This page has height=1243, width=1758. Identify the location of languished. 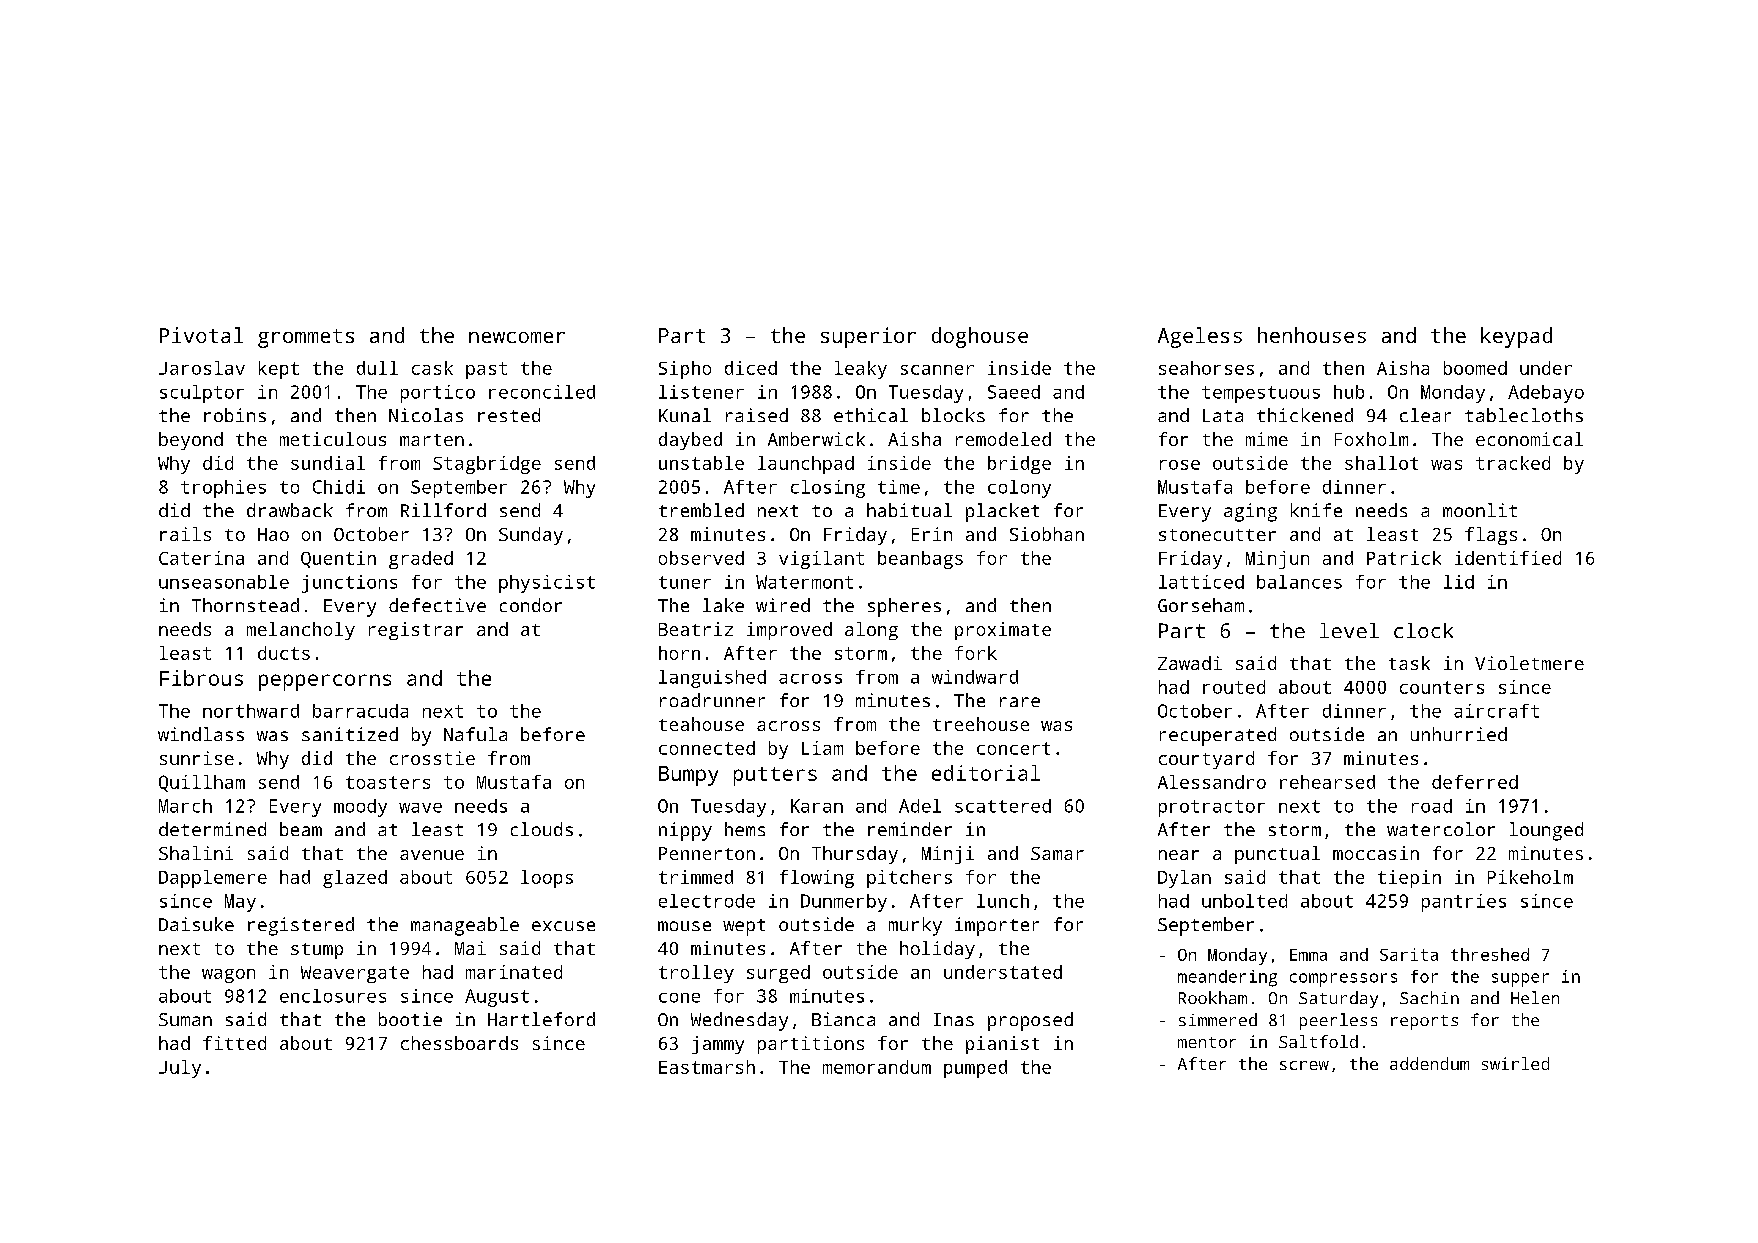
(712, 679).
